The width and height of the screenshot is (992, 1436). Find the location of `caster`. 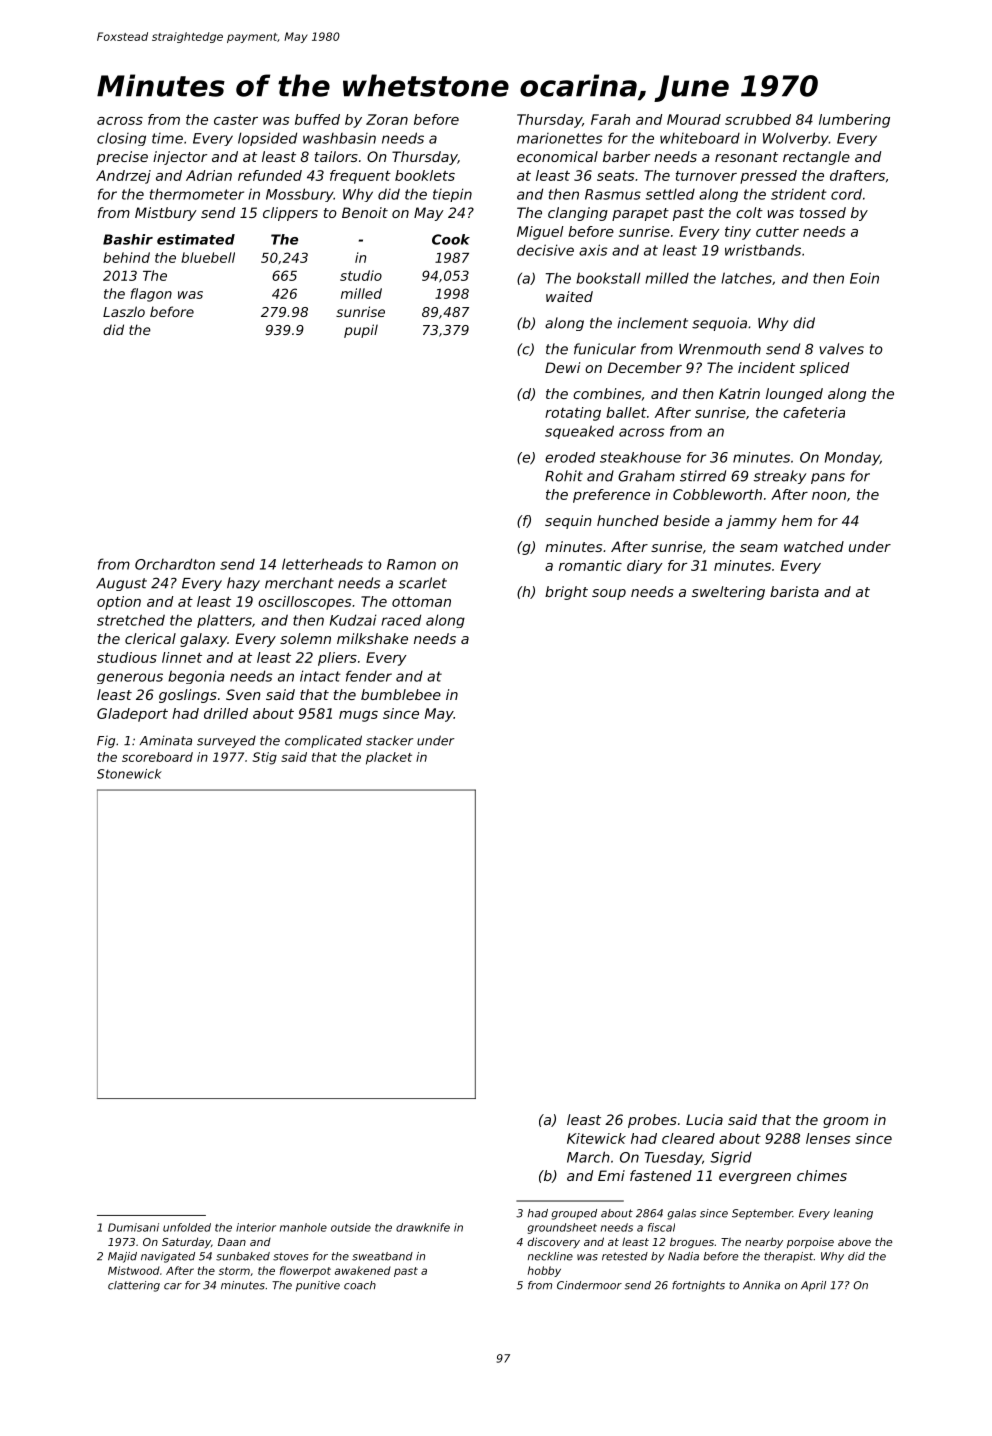

caster is located at coordinates (236, 119).
